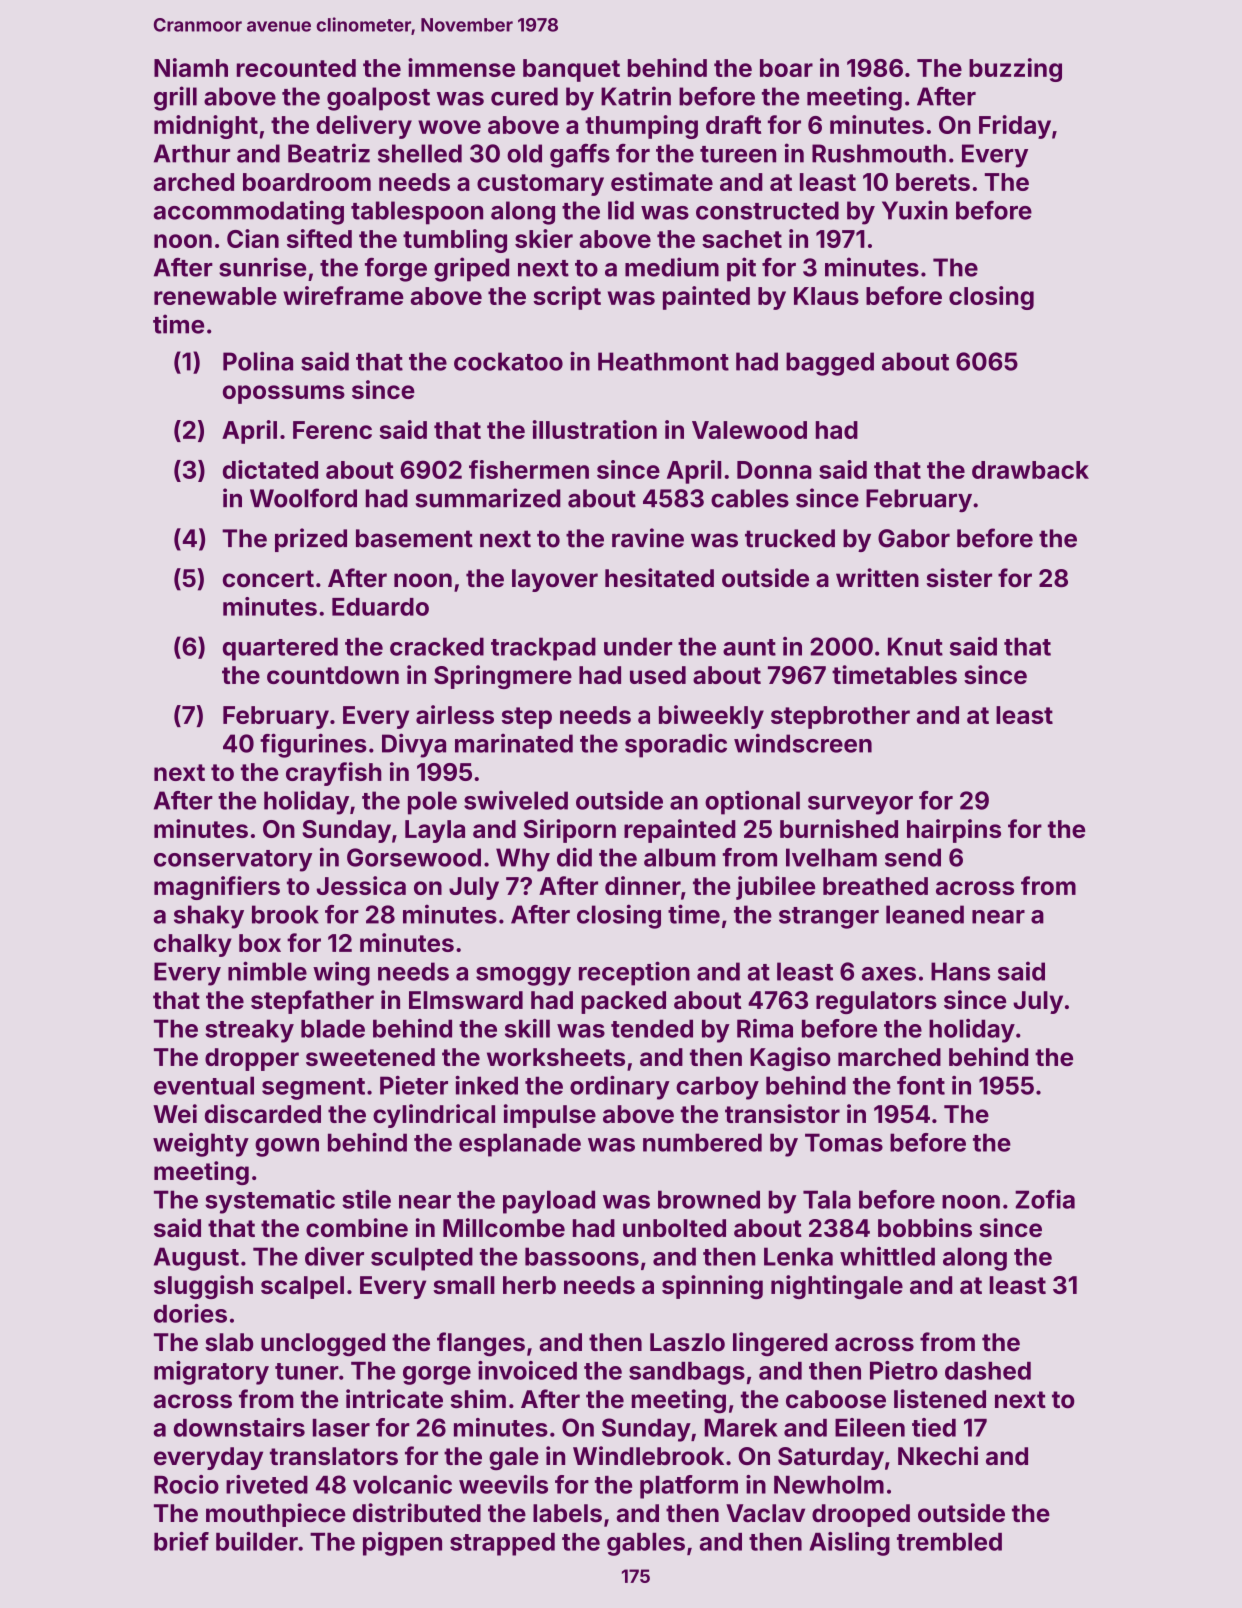  I want to click on labels, so click(567, 1513).
